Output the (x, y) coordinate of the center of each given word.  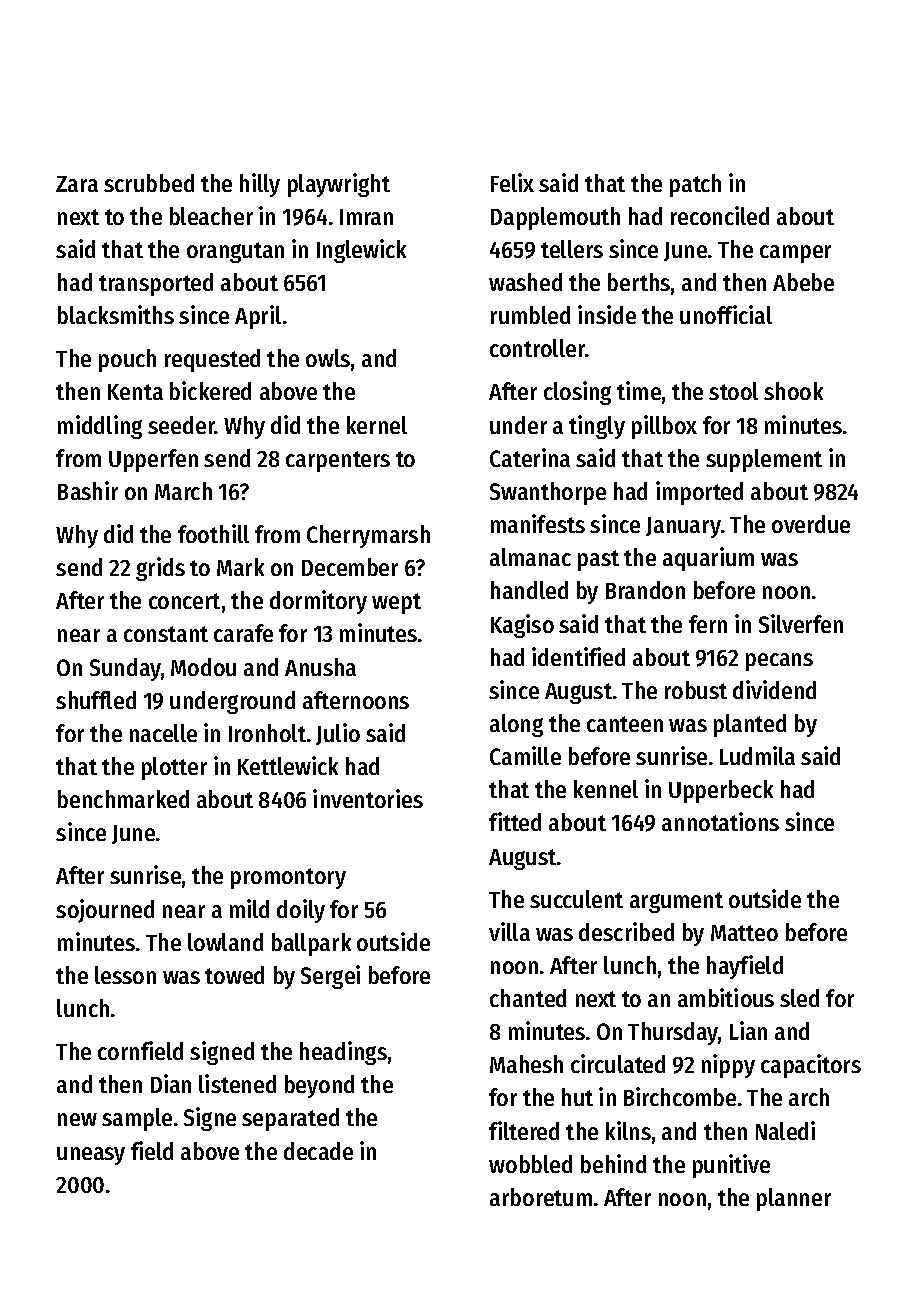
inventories (368, 798)
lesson (125, 975)
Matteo (744, 933)
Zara (77, 184)
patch (695, 185)
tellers (572, 249)
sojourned (105, 911)
